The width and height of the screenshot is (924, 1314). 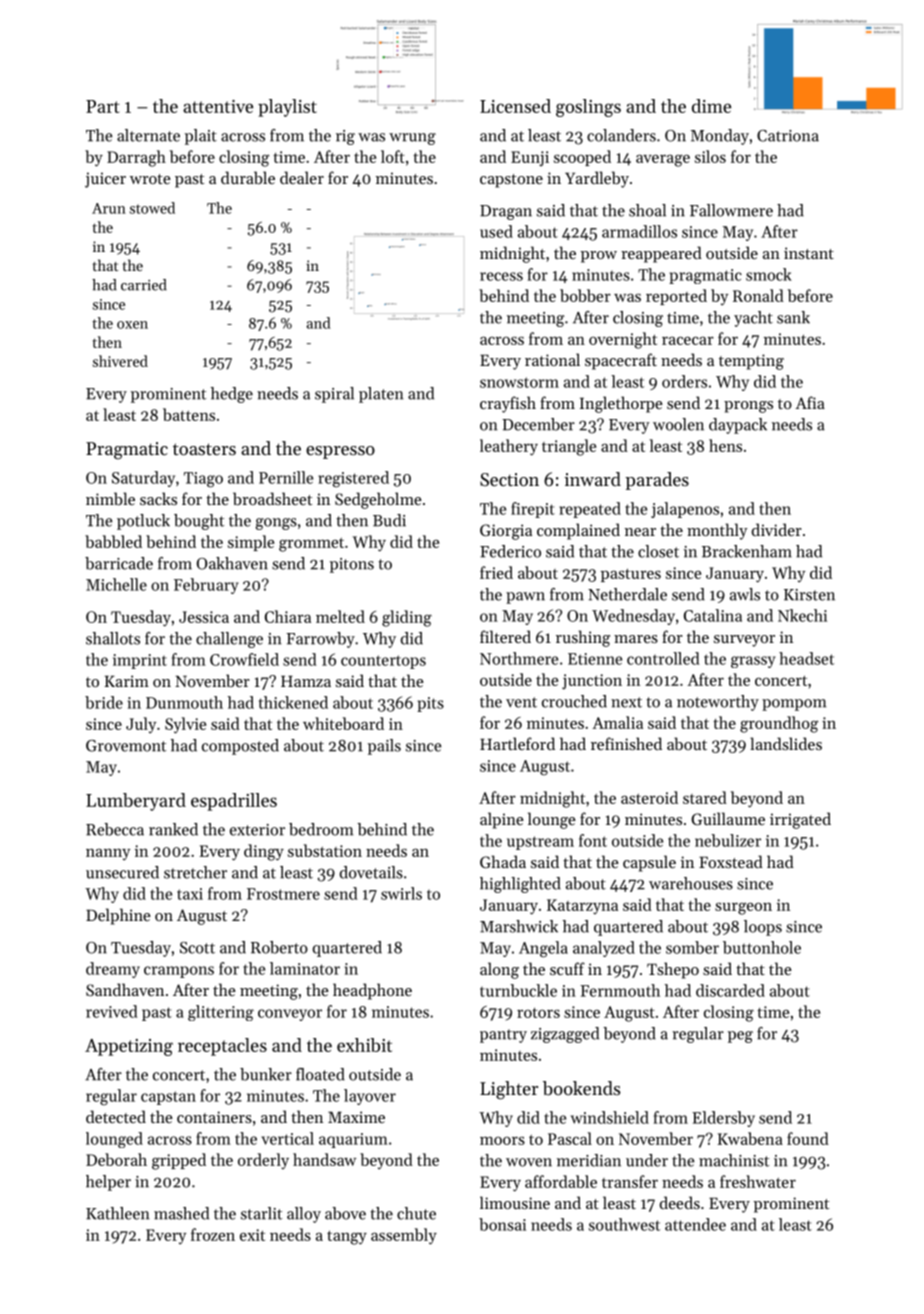 I want to click on orders, so click(x=684, y=381).
